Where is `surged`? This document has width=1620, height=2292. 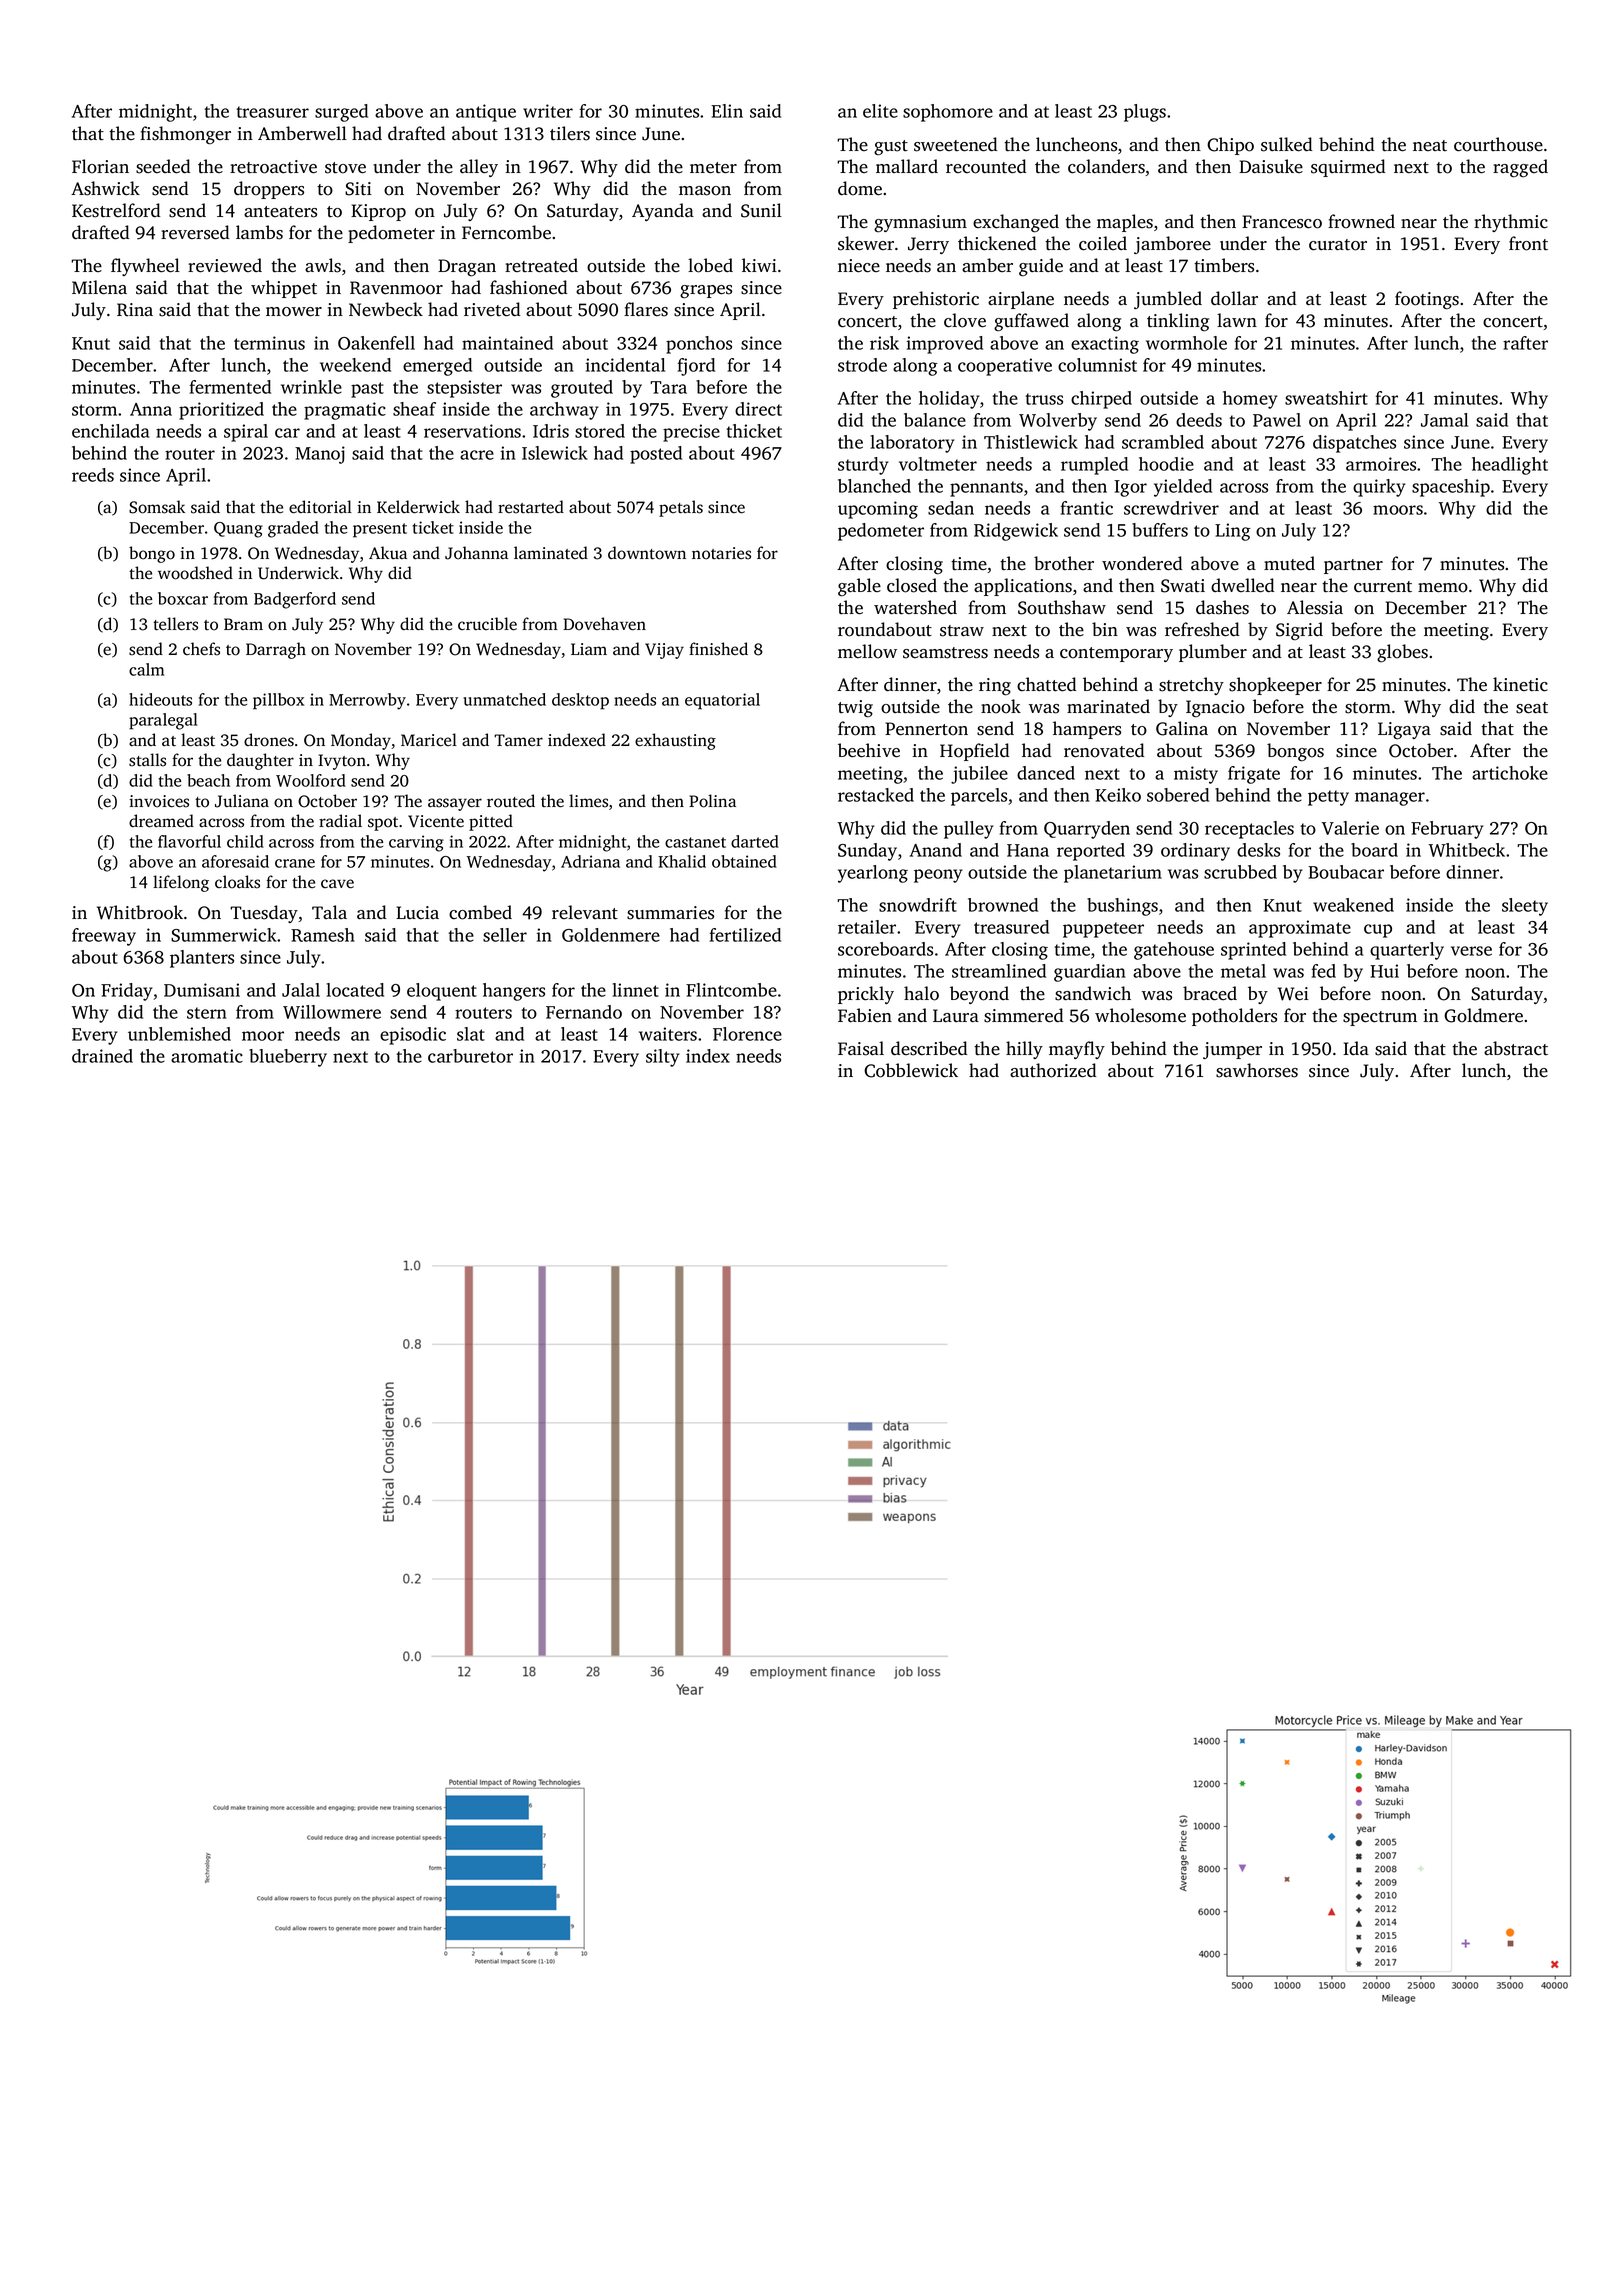
surged is located at coordinates (341, 113).
